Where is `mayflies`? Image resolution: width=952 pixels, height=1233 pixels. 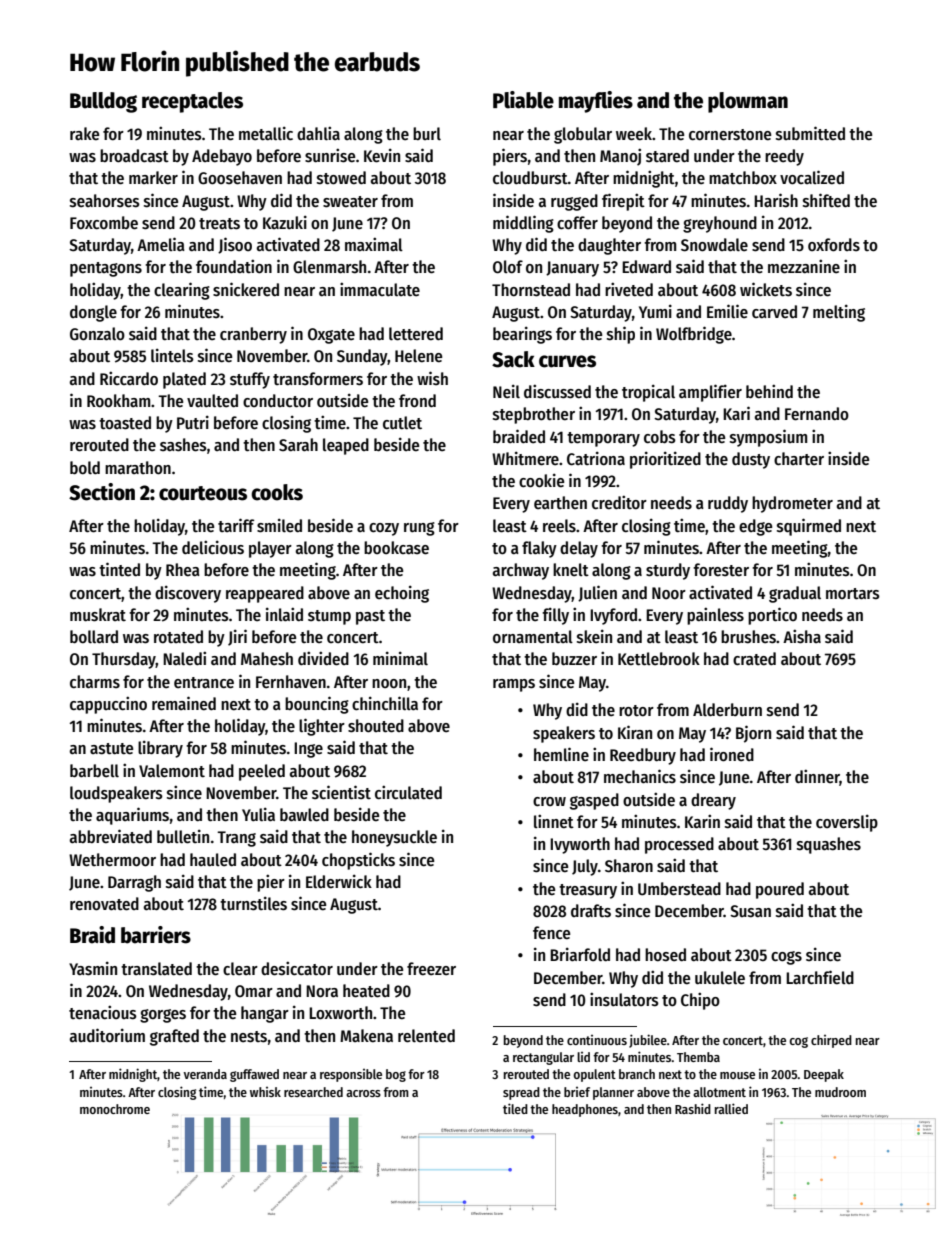 mayflies is located at coordinates (596, 102).
